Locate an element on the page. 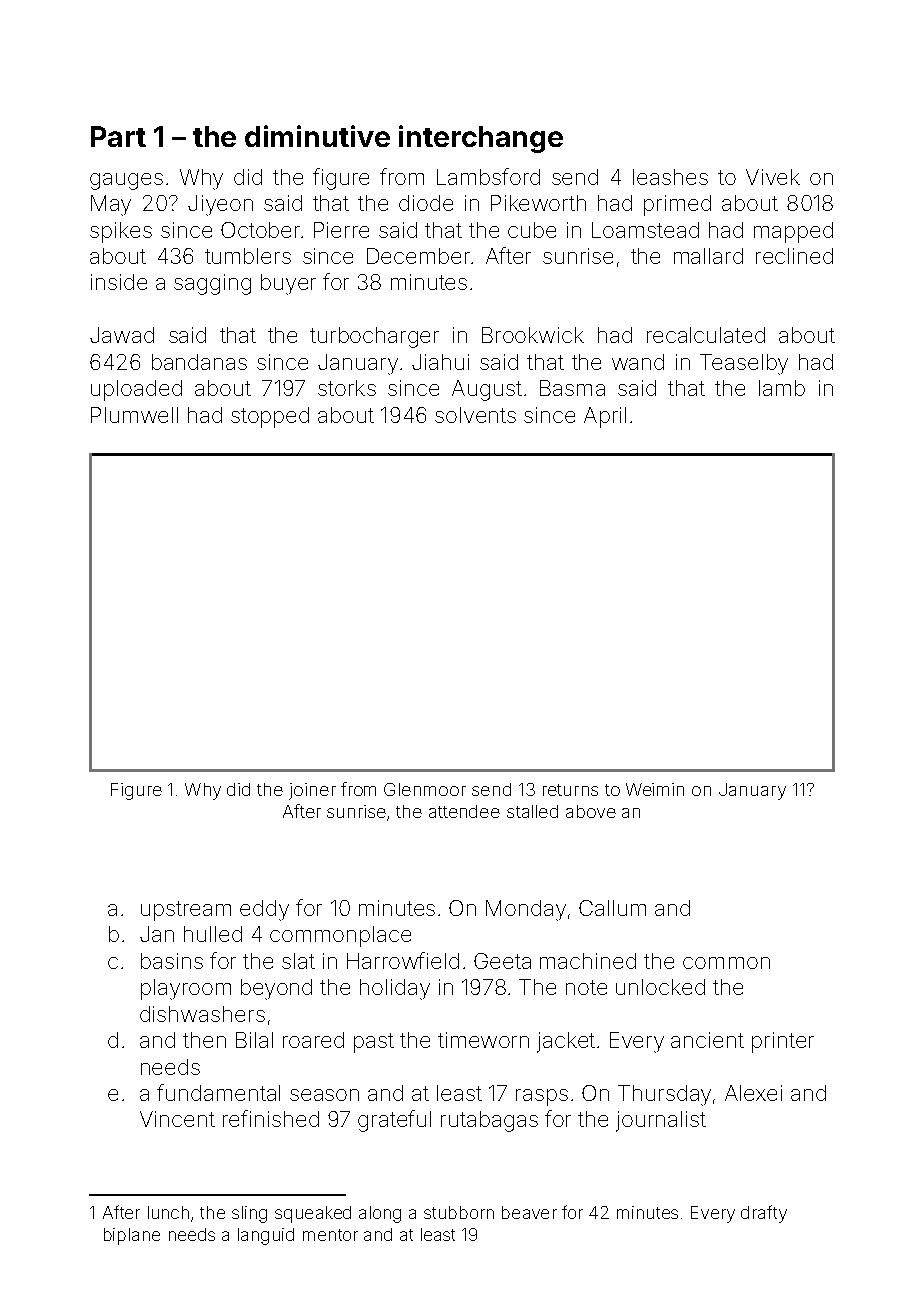 The image size is (924, 1311). bandanas is located at coordinates (199, 362).
